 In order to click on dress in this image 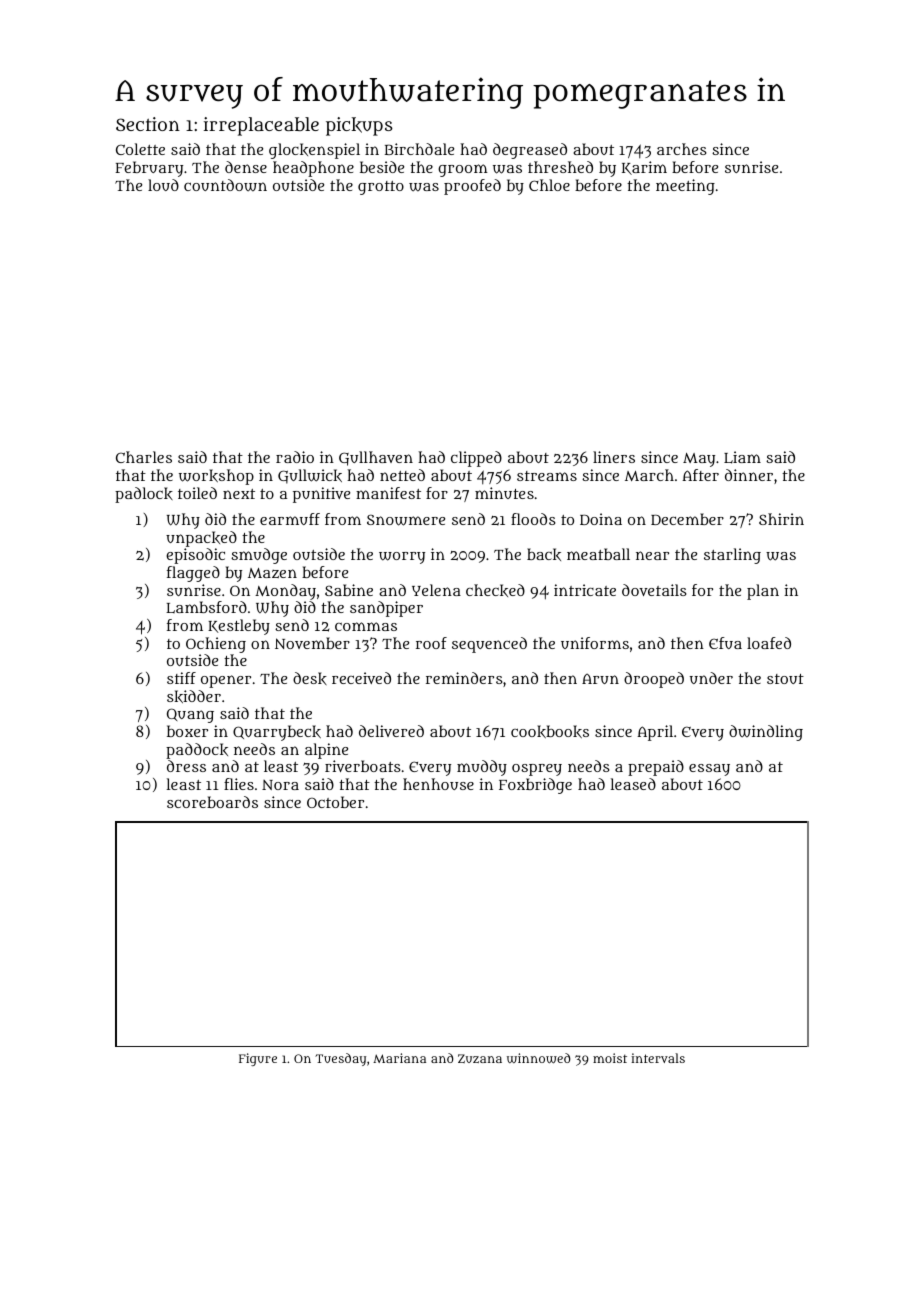, I will do `click(186, 766)`.
